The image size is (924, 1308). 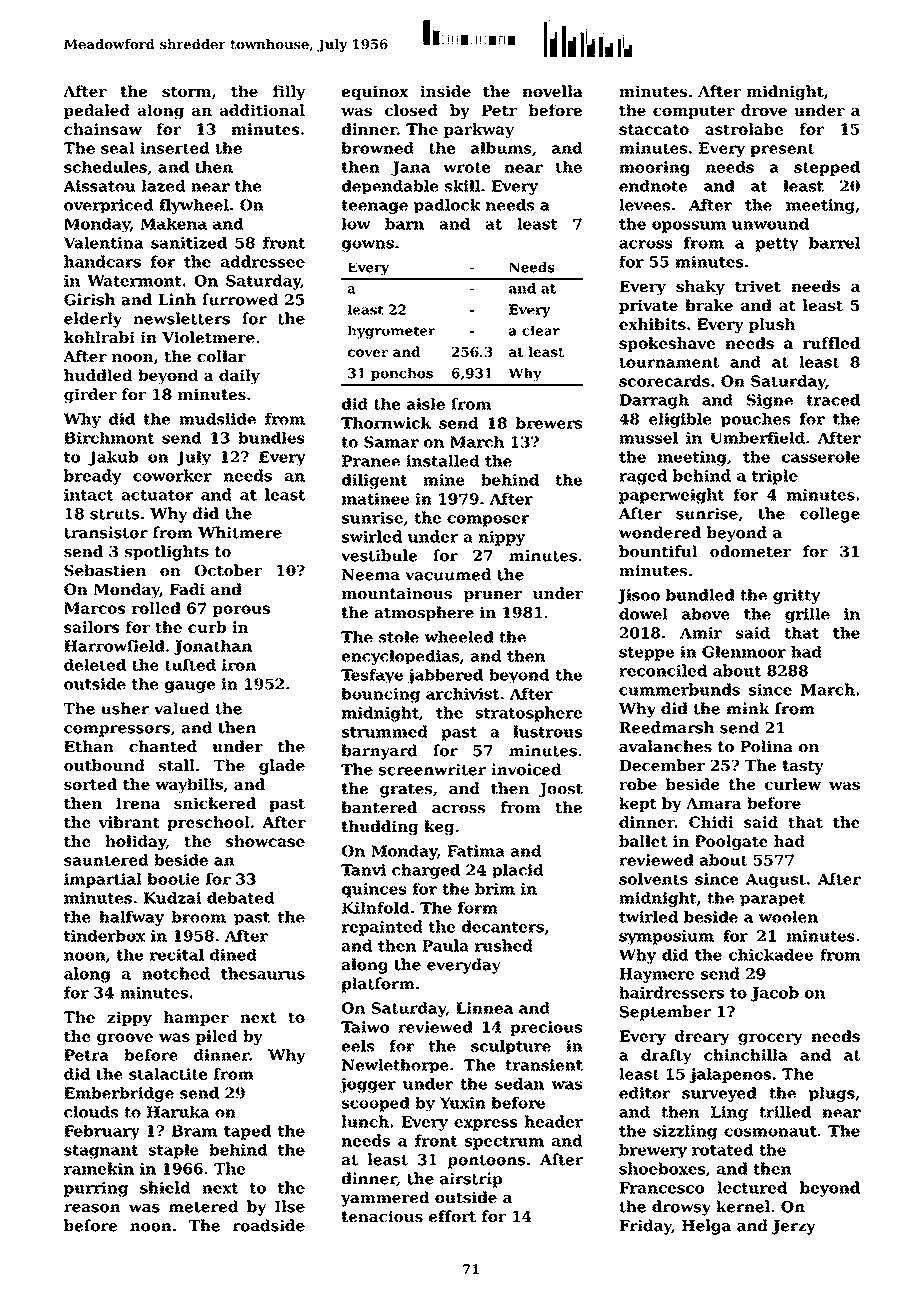 What do you see at coordinates (706, 1227) in the screenshot?
I see `Helga` at bounding box center [706, 1227].
